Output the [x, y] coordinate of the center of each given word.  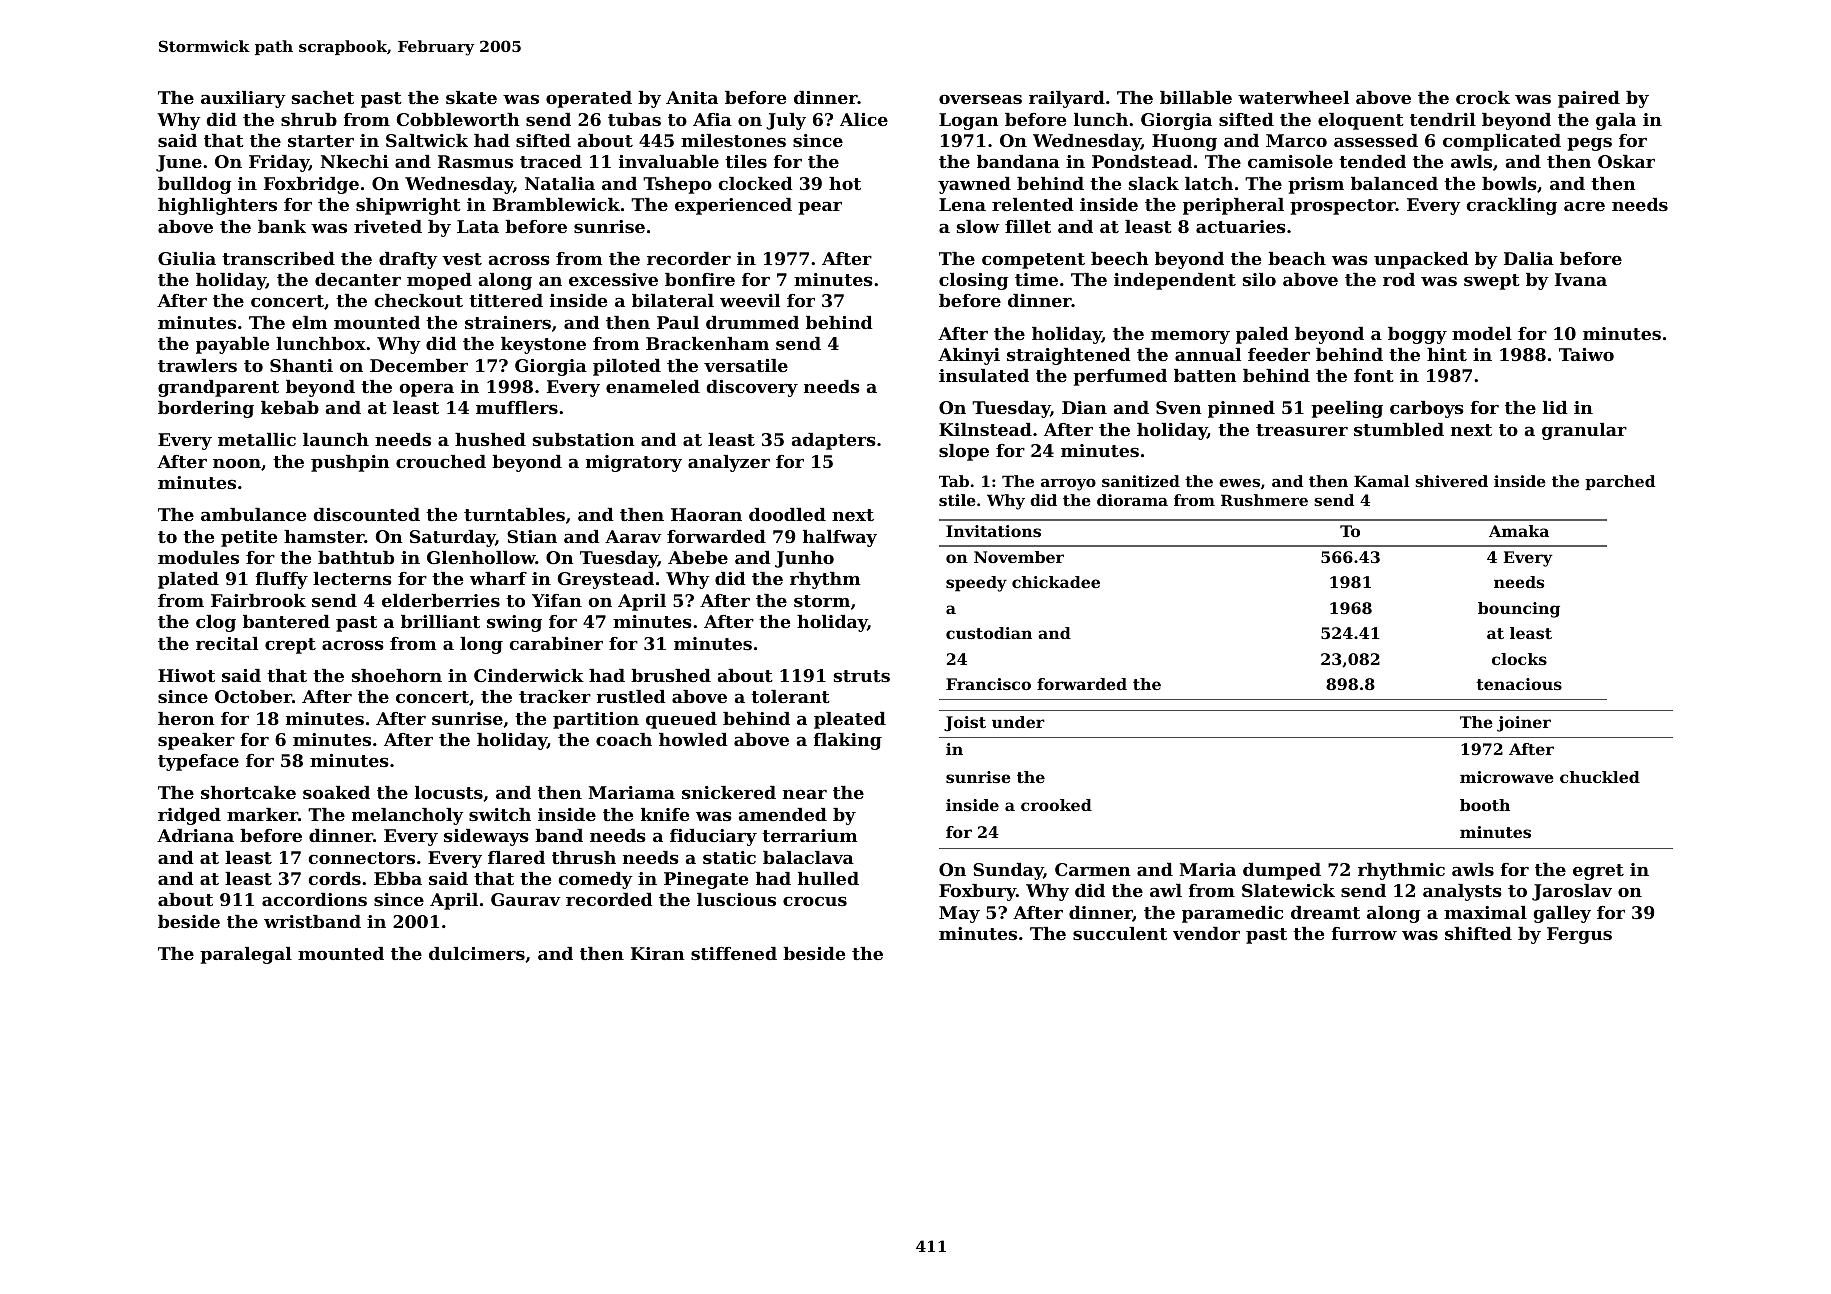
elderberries [441, 600]
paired [1589, 99]
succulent [1120, 933]
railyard [1067, 99]
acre [1584, 206]
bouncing [1519, 610]
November [1019, 557]
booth [1485, 805]
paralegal [246, 955]
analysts [1462, 892]
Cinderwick [529, 675]
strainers [508, 322]
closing [974, 281]
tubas [634, 119]
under [1018, 722]
